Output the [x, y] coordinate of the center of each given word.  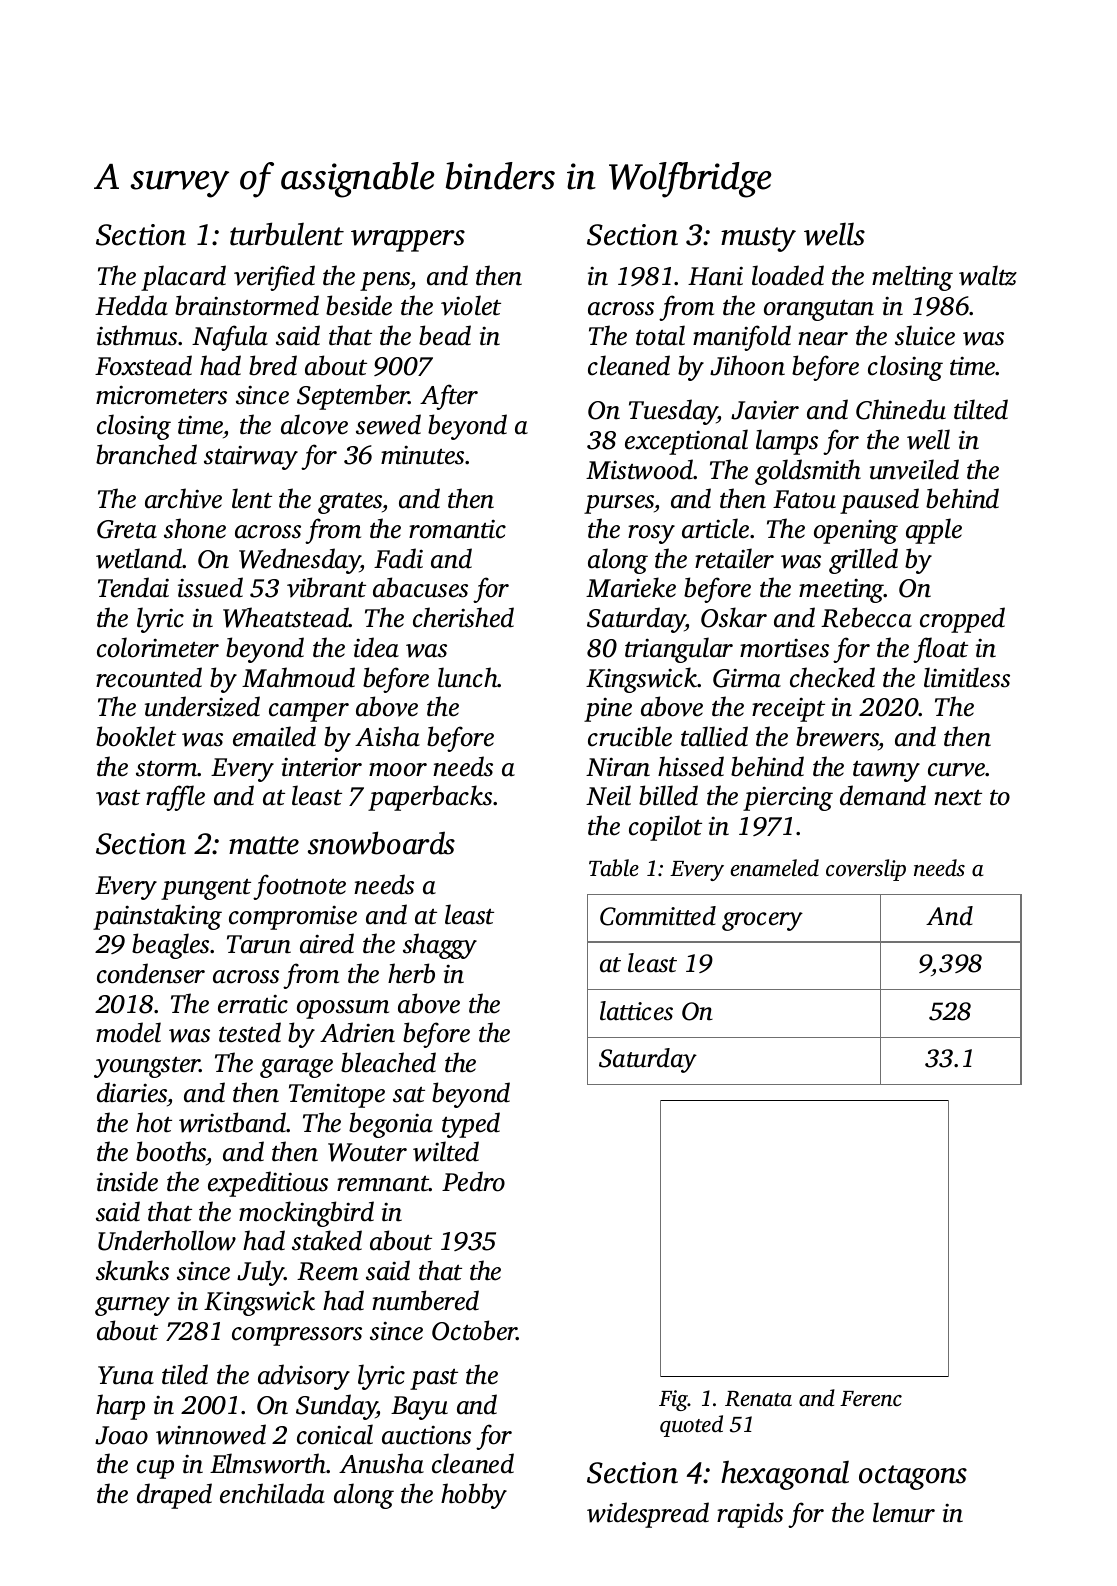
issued [210, 587]
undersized [202, 706]
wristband [233, 1122]
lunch [468, 677]
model [128, 1032]
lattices [636, 1011]
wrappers [408, 241]
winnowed [211, 1434]
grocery [762, 921]
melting [912, 278]
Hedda [131, 305]
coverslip [866, 870]
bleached [388, 1062]
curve [957, 770]
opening [856, 531]
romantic [457, 529]
